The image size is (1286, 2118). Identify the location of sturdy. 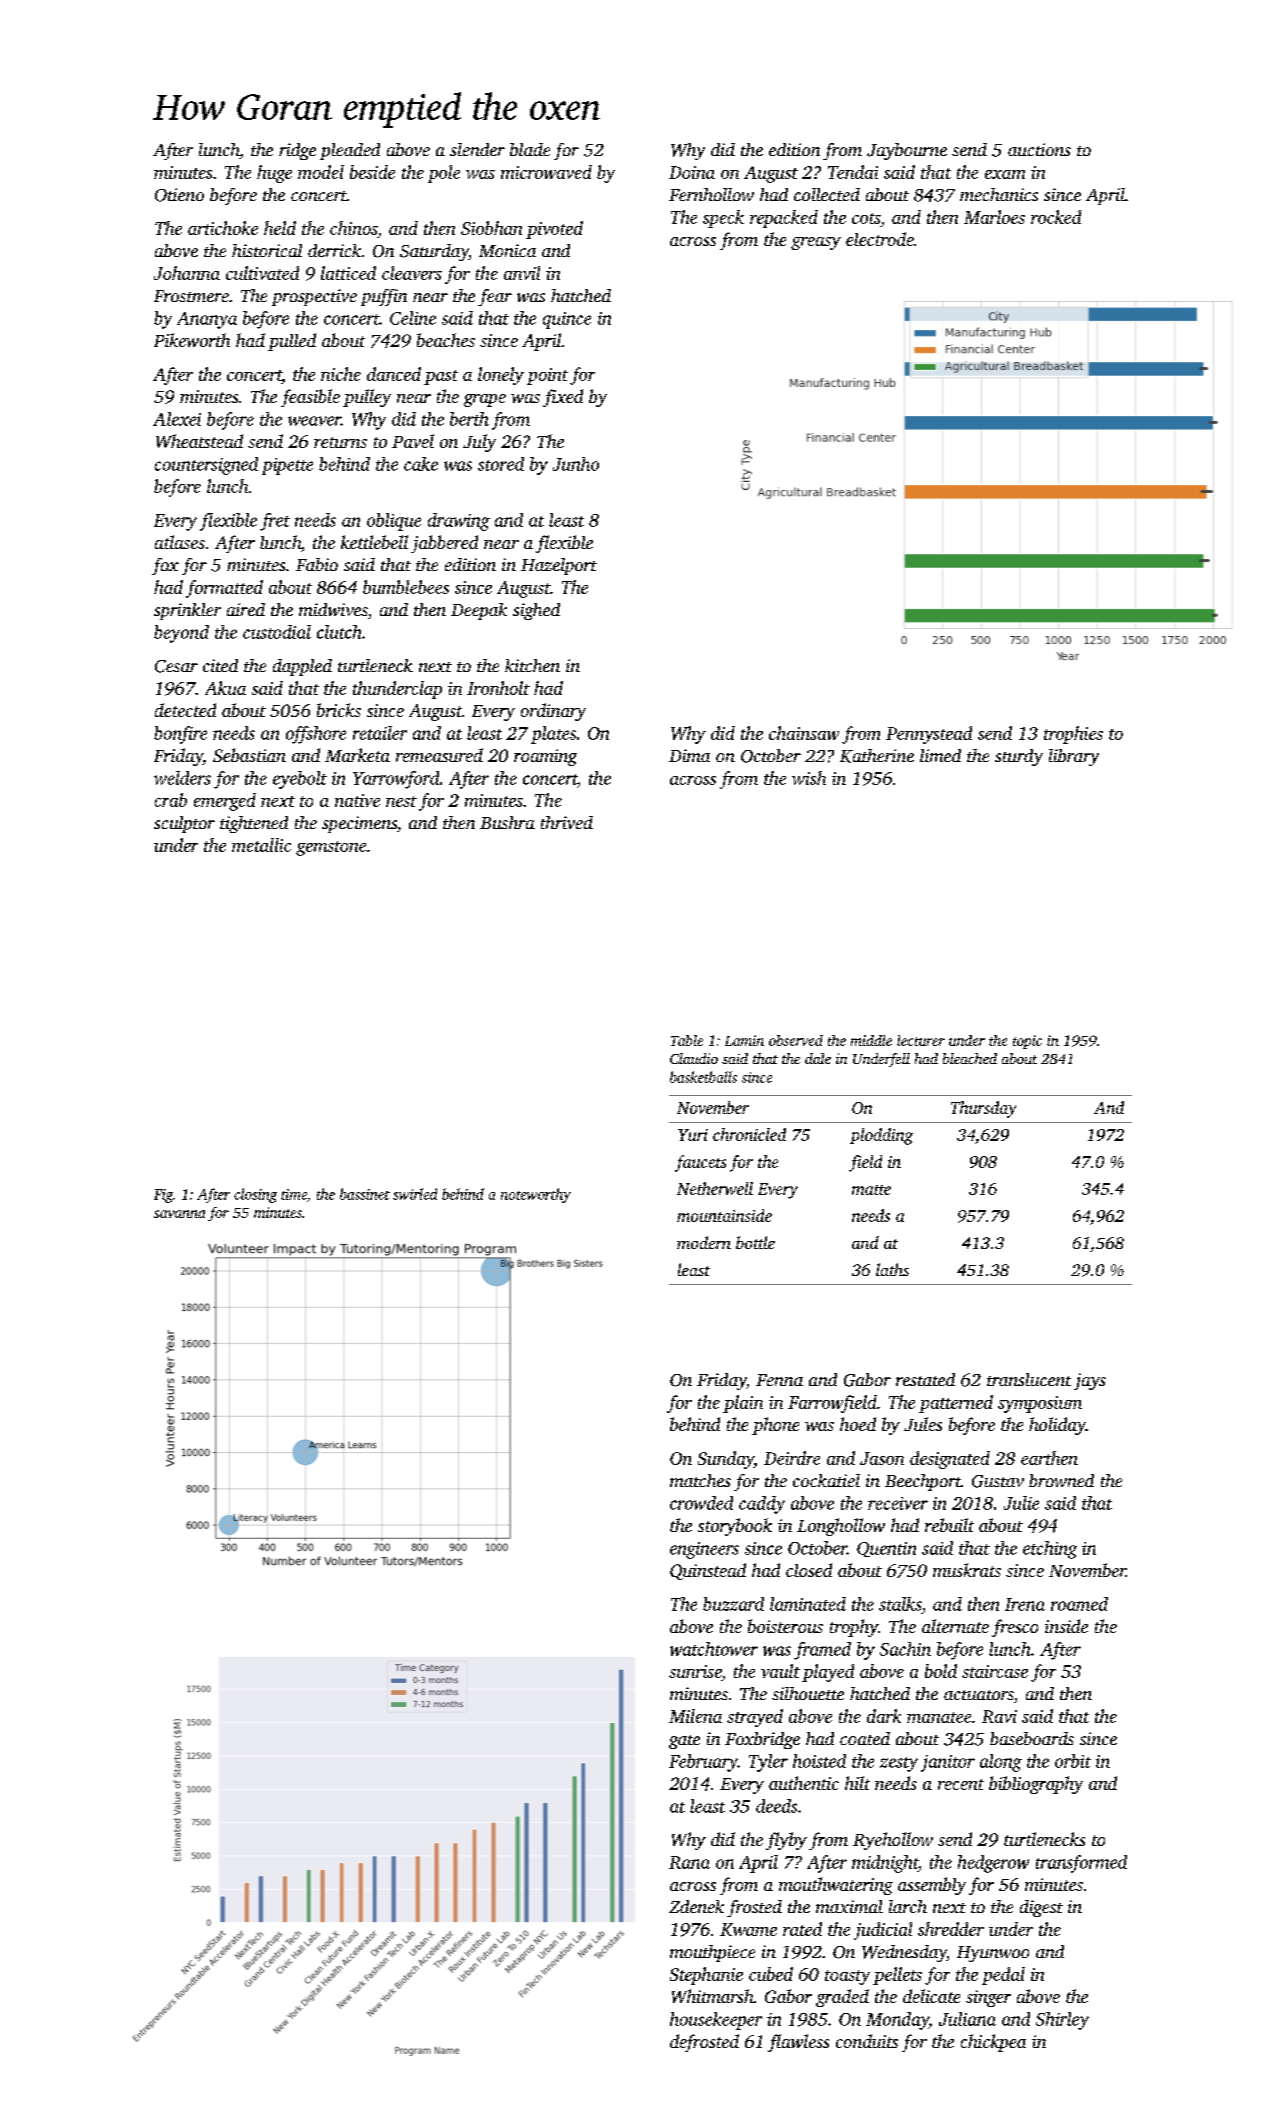
(1019, 757).
